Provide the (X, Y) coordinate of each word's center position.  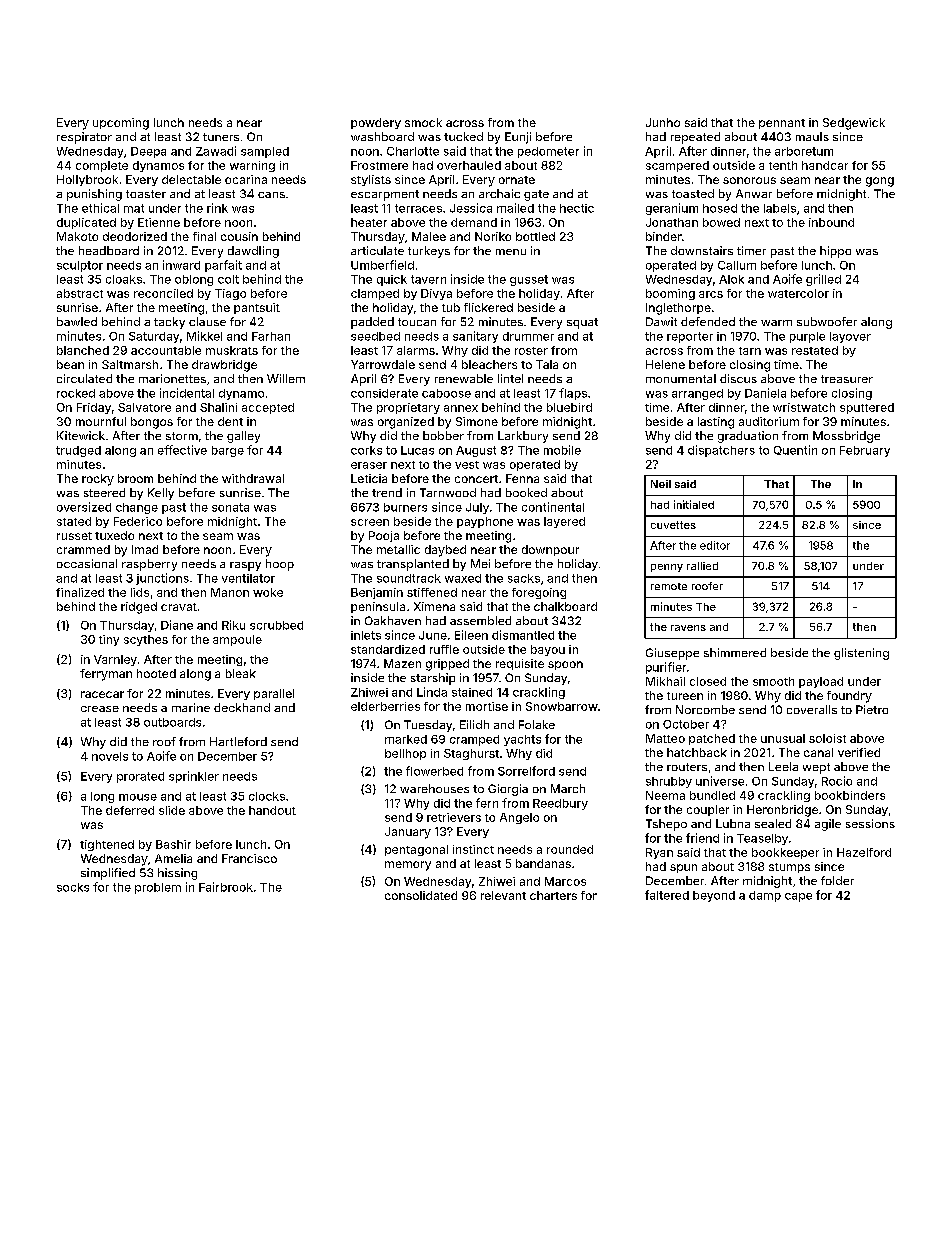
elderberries (385, 706)
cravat (179, 607)
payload (821, 682)
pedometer (548, 152)
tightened (107, 845)
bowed (721, 222)
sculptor (80, 266)
